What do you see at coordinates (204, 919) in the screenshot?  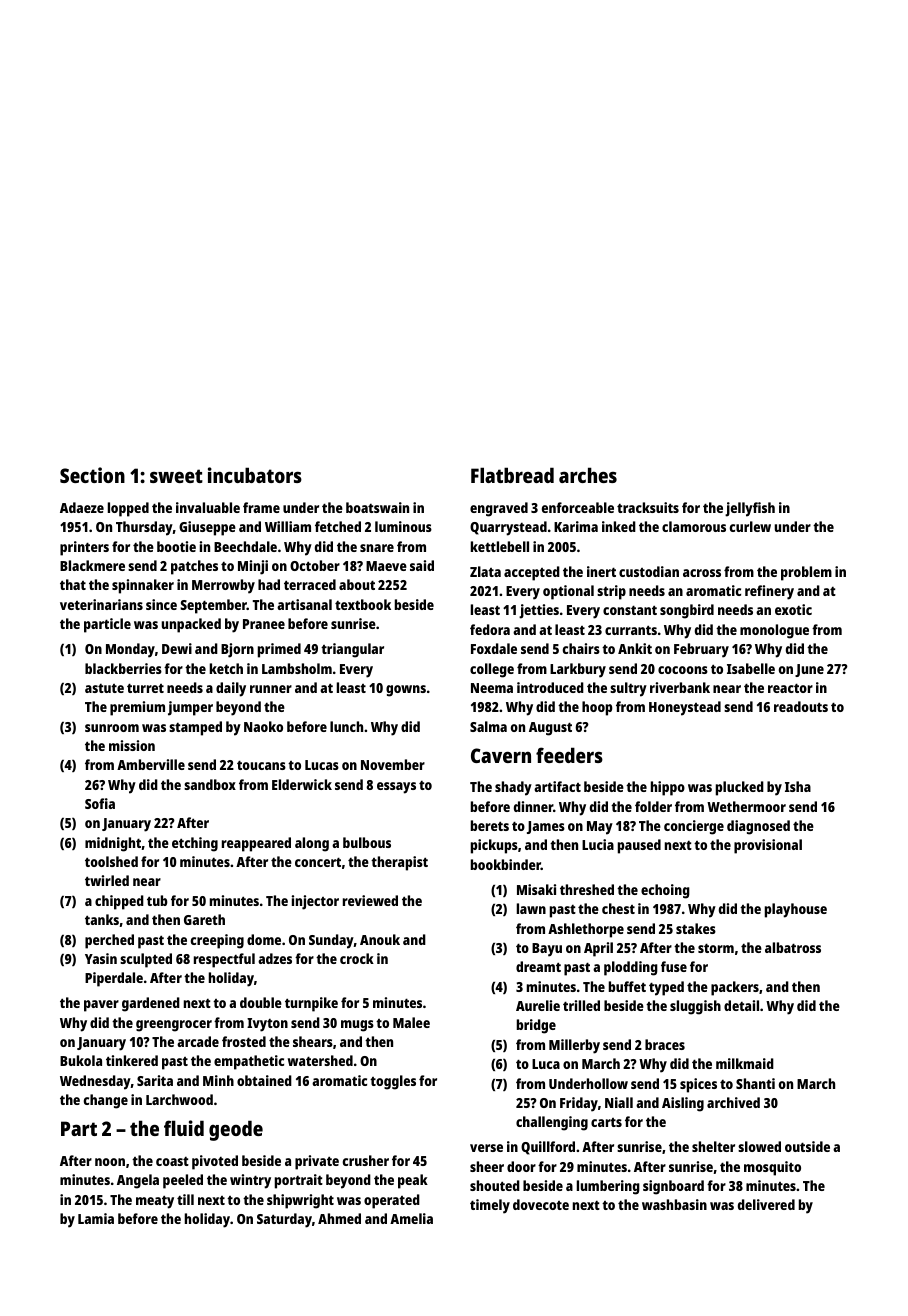 I see `Gareth` at bounding box center [204, 919].
